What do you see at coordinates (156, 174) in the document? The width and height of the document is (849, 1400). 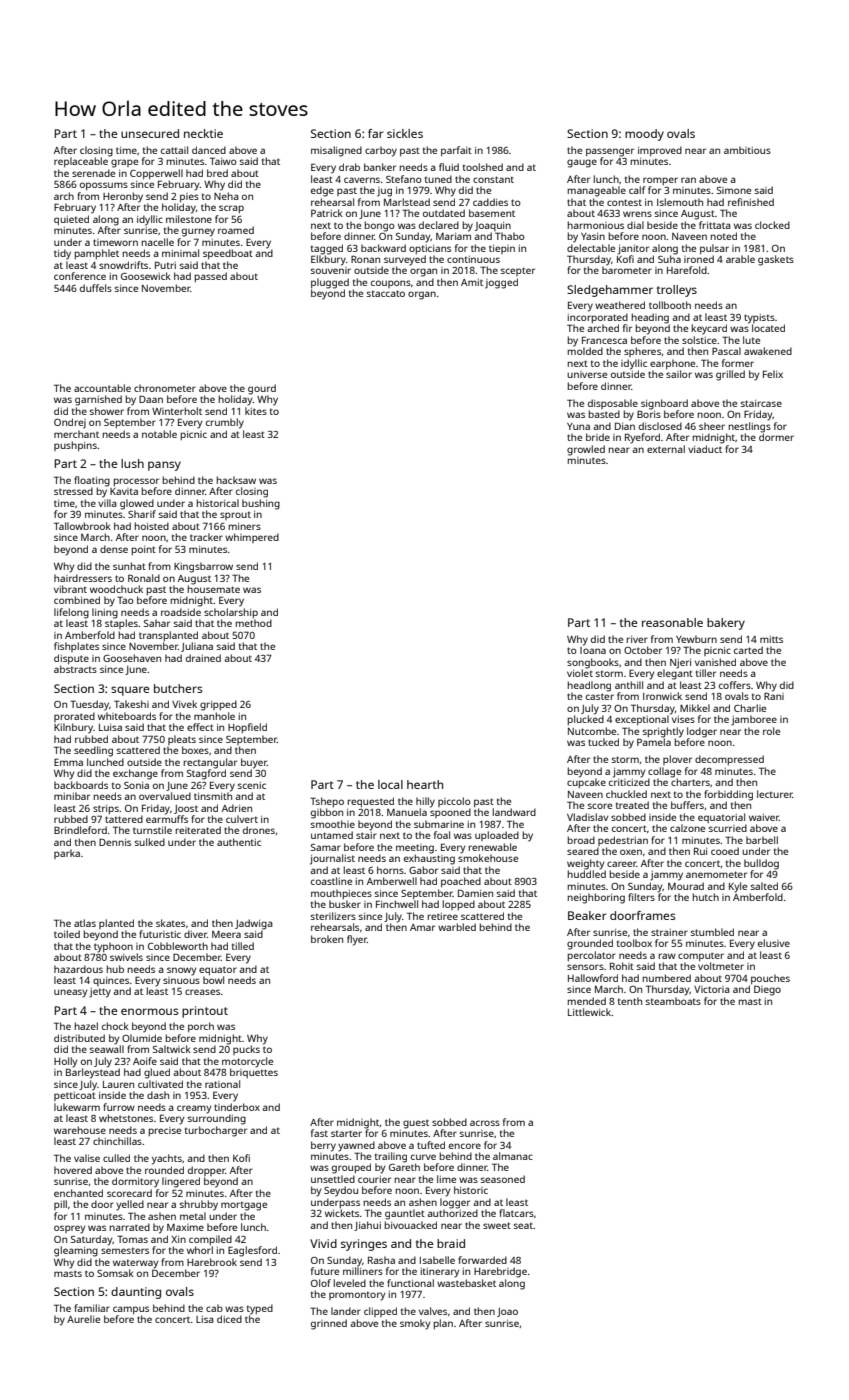 I see `Copperwell` at bounding box center [156, 174].
